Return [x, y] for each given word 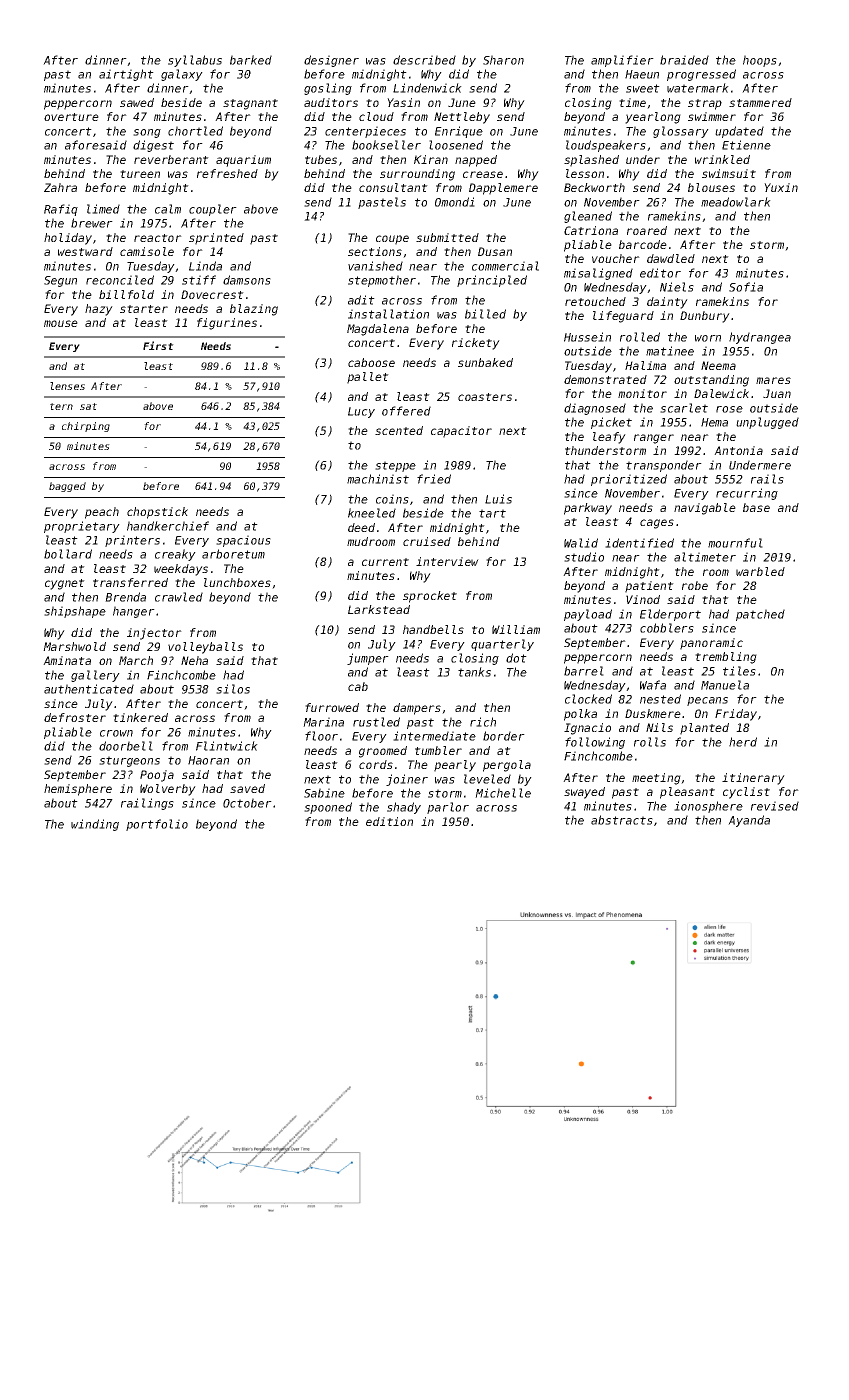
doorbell [126, 746]
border [504, 736]
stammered [760, 102]
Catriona [591, 230]
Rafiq [61, 210]
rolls [650, 742]
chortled [195, 131]
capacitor [461, 432]
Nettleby [462, 118]
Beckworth [594, 187]
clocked [588, 699]
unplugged [767, 423]
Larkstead [379, 609]
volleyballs [205, 648]
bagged [67, 487]
